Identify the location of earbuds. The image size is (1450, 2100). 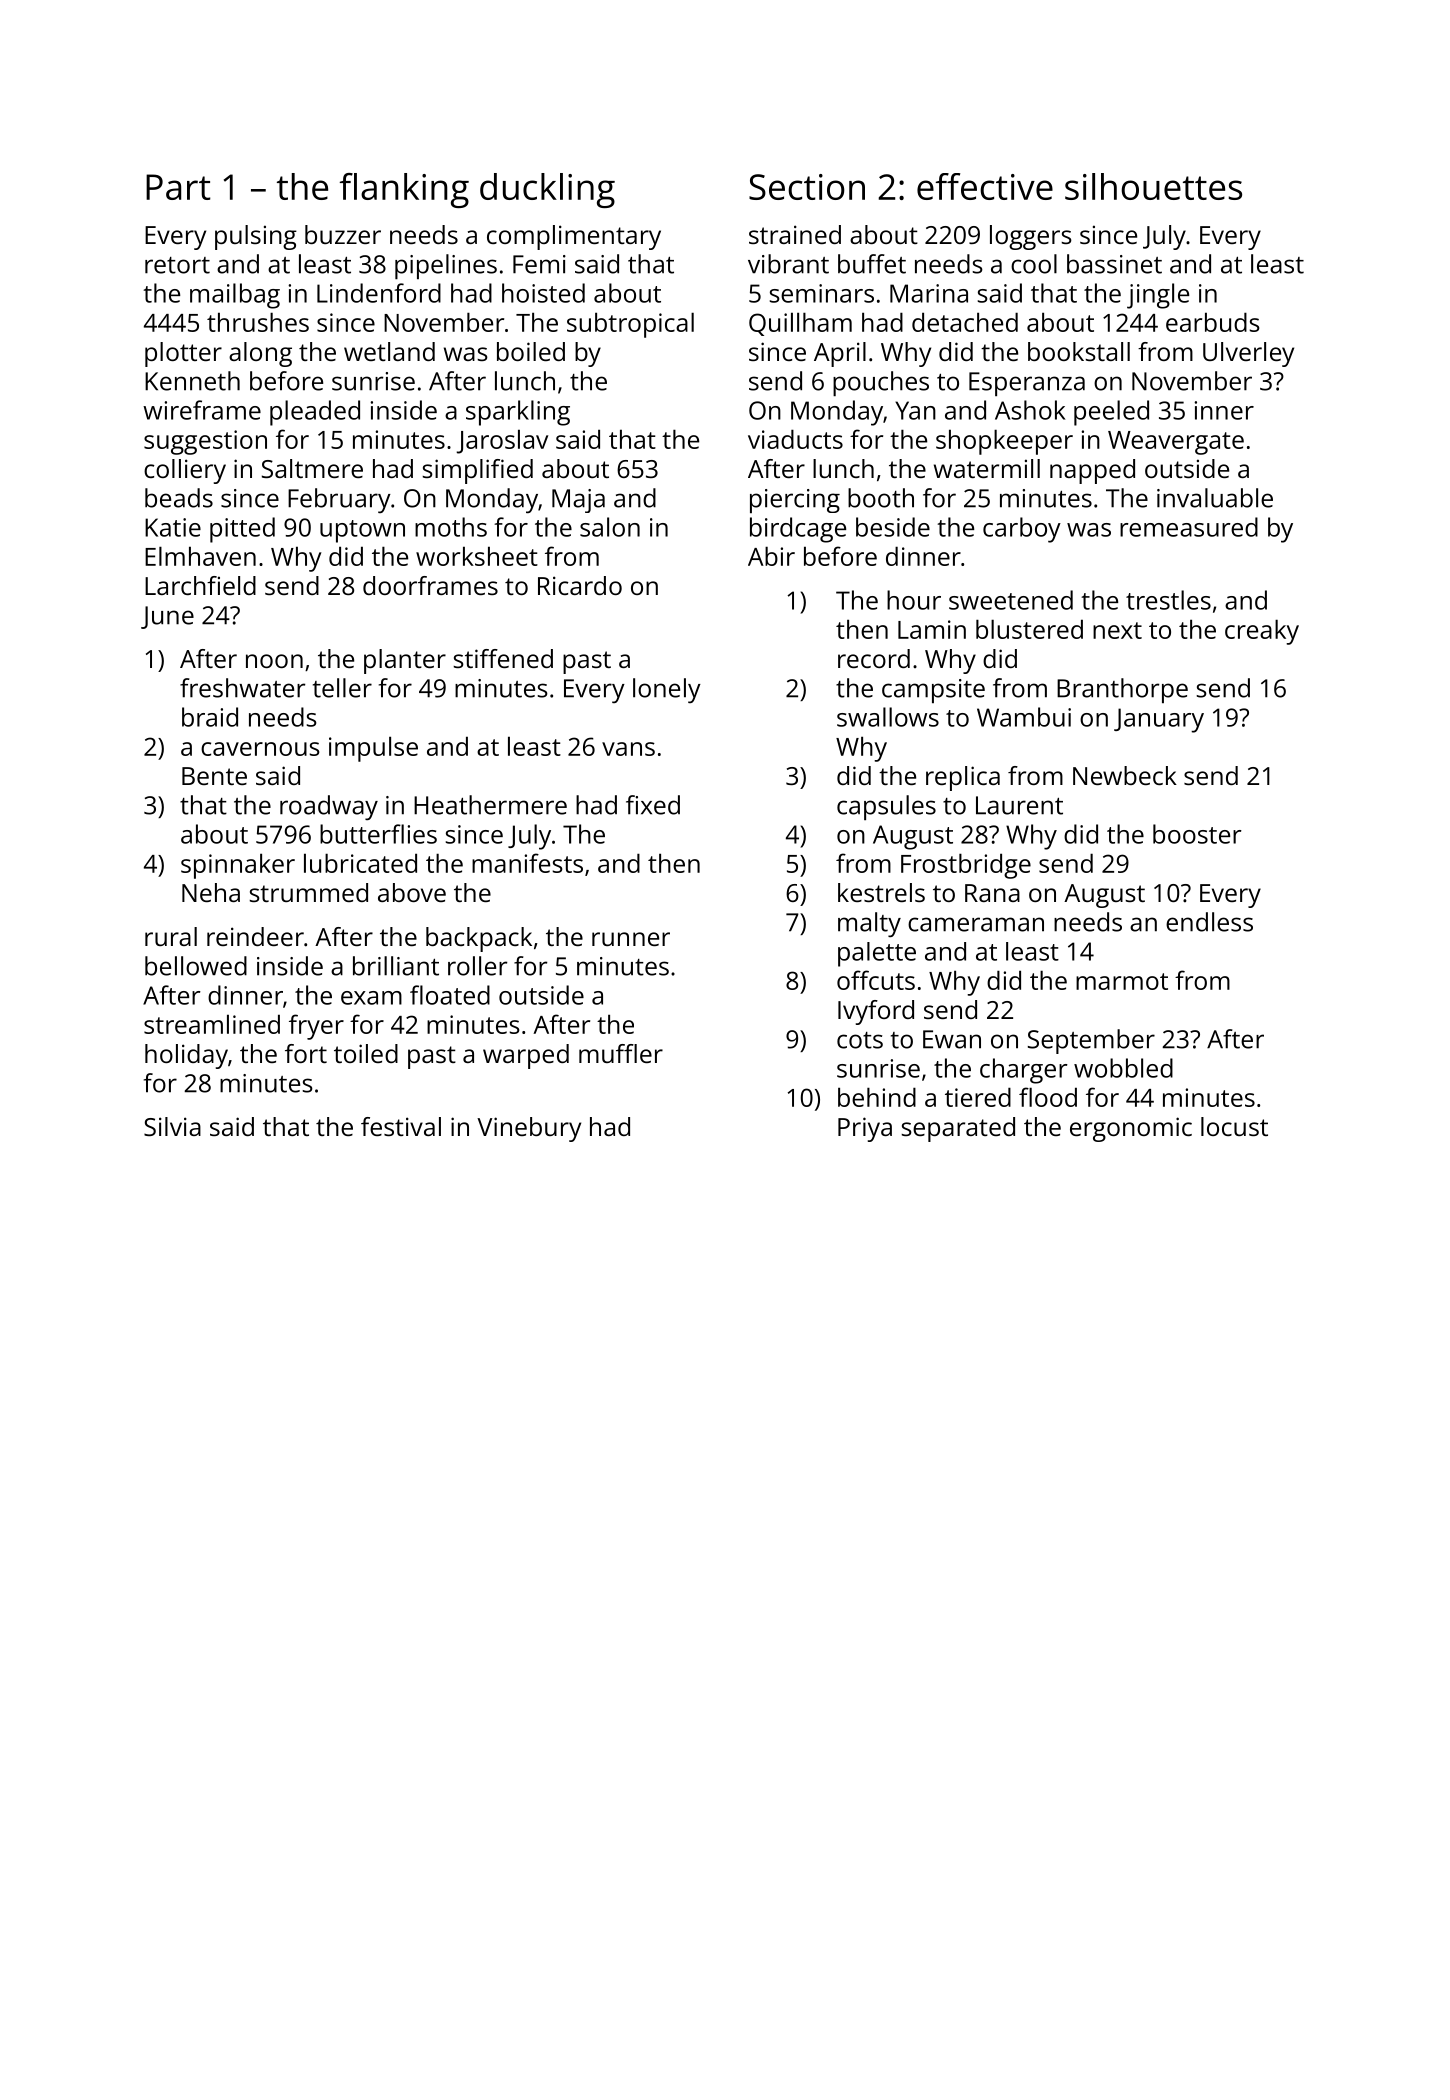
(1213, 322).
